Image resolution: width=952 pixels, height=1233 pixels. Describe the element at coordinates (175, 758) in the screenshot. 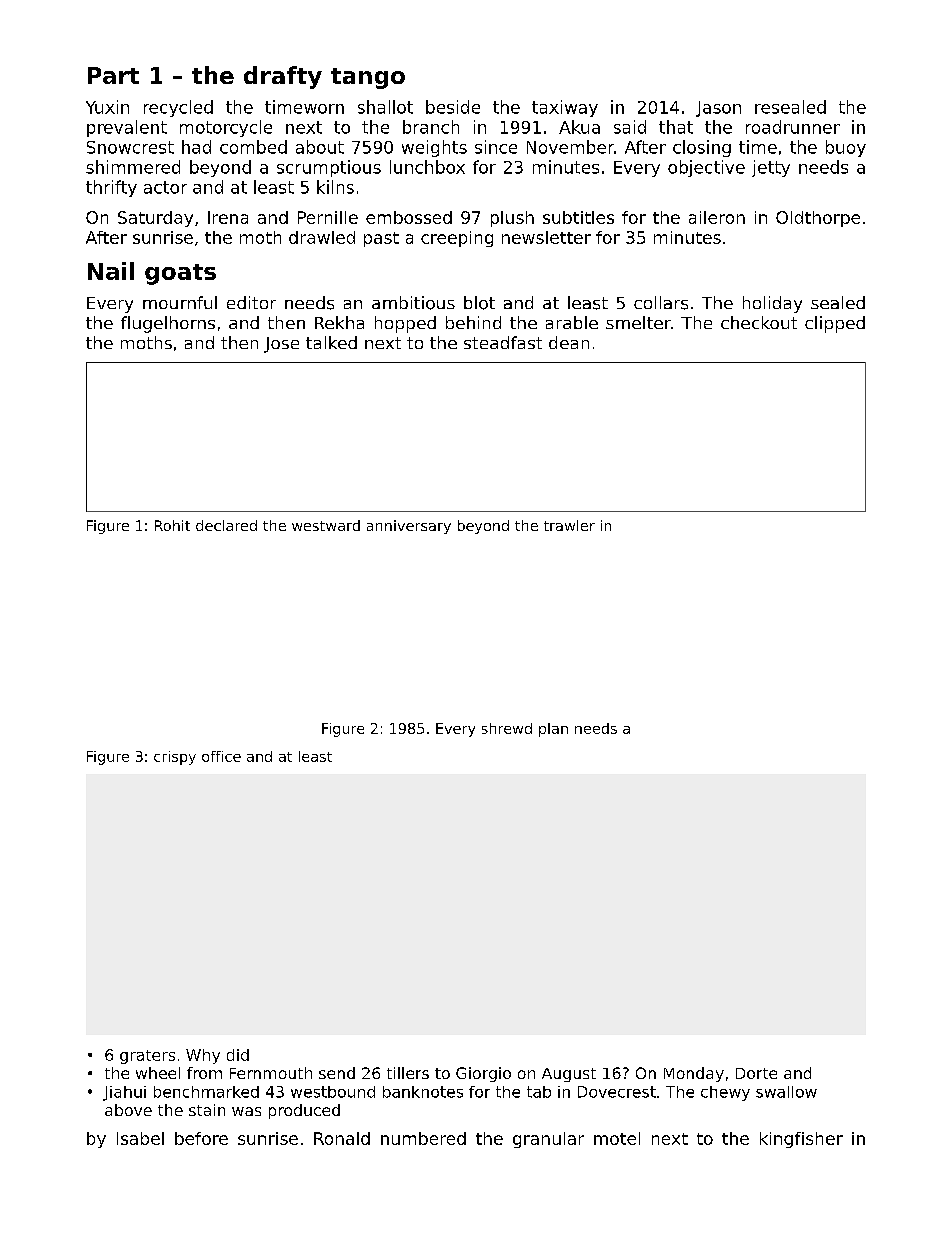

I see `crispy` at that location.
